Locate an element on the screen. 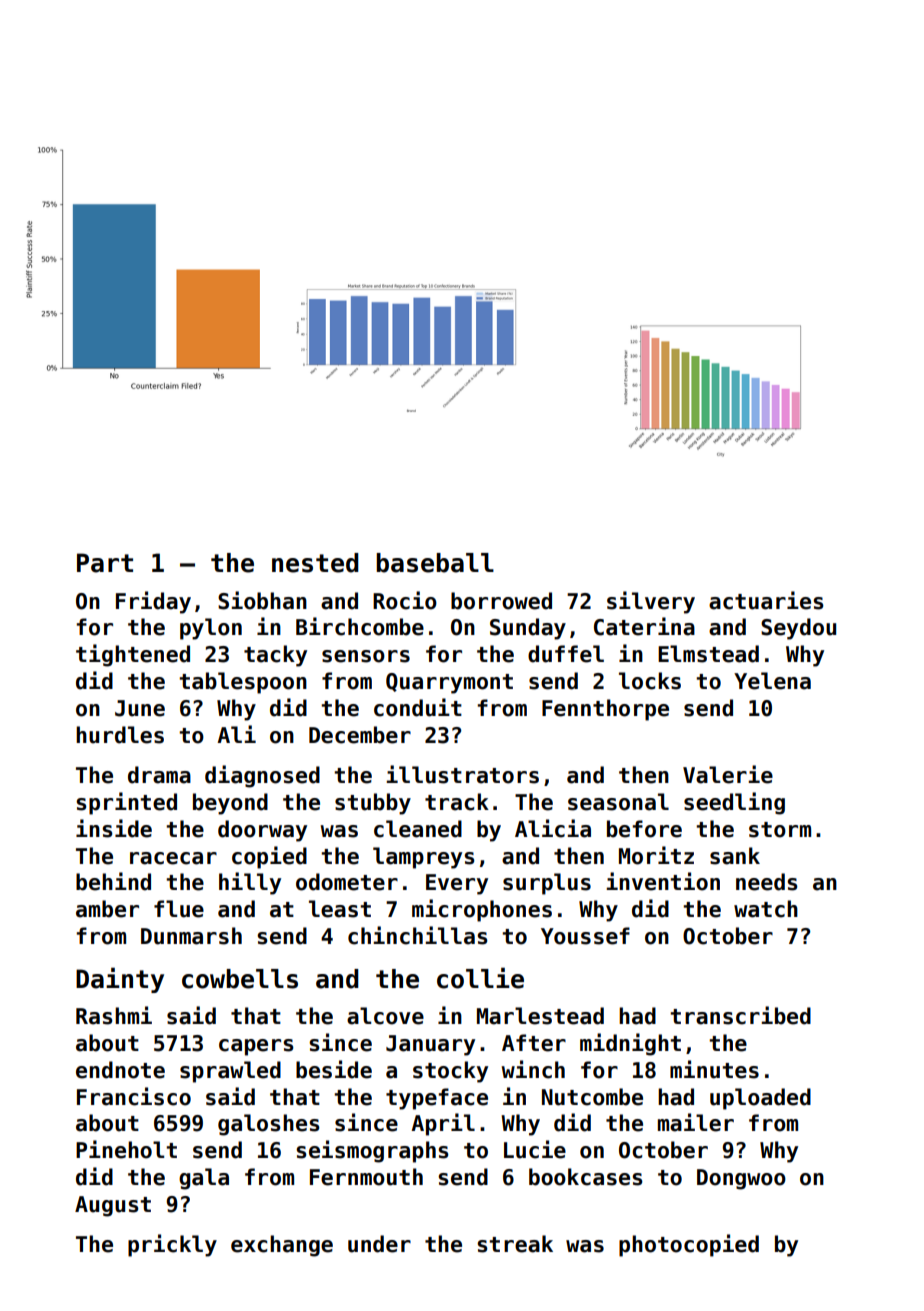  watch is located at coordinates (766, 909).
